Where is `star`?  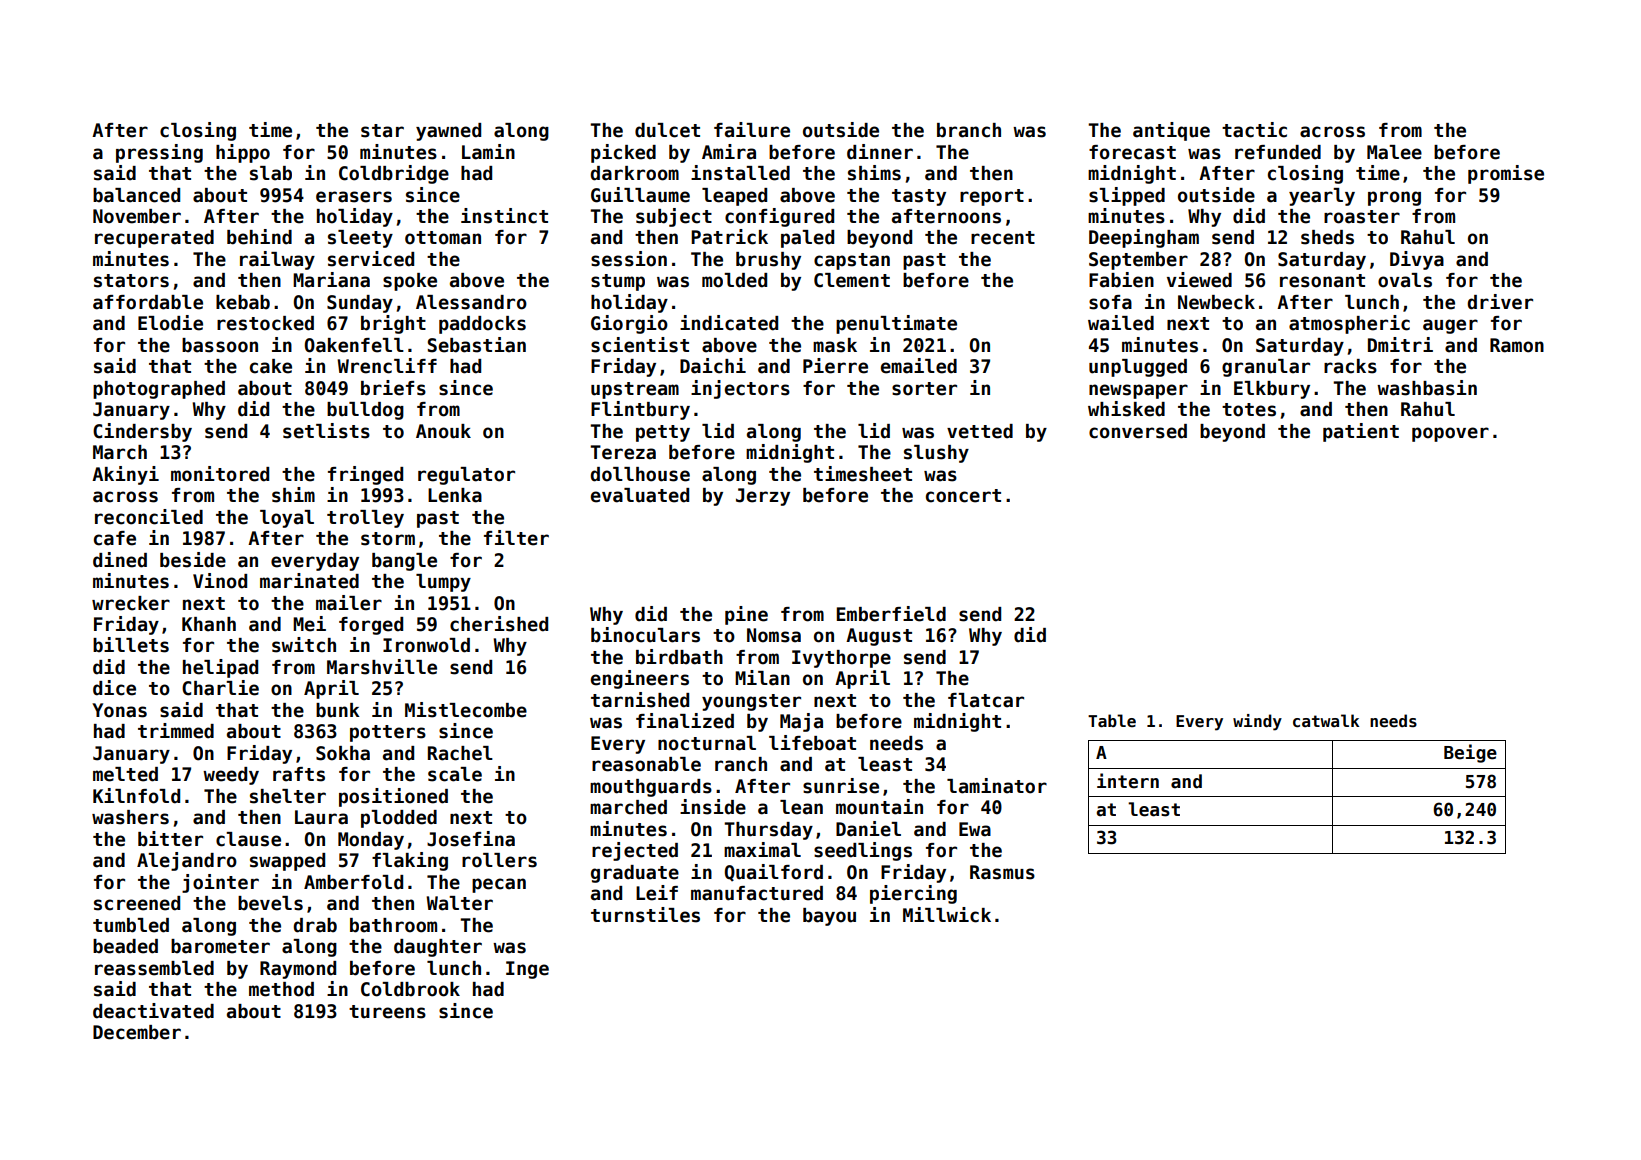
star is located at coordinates (382, 131).
